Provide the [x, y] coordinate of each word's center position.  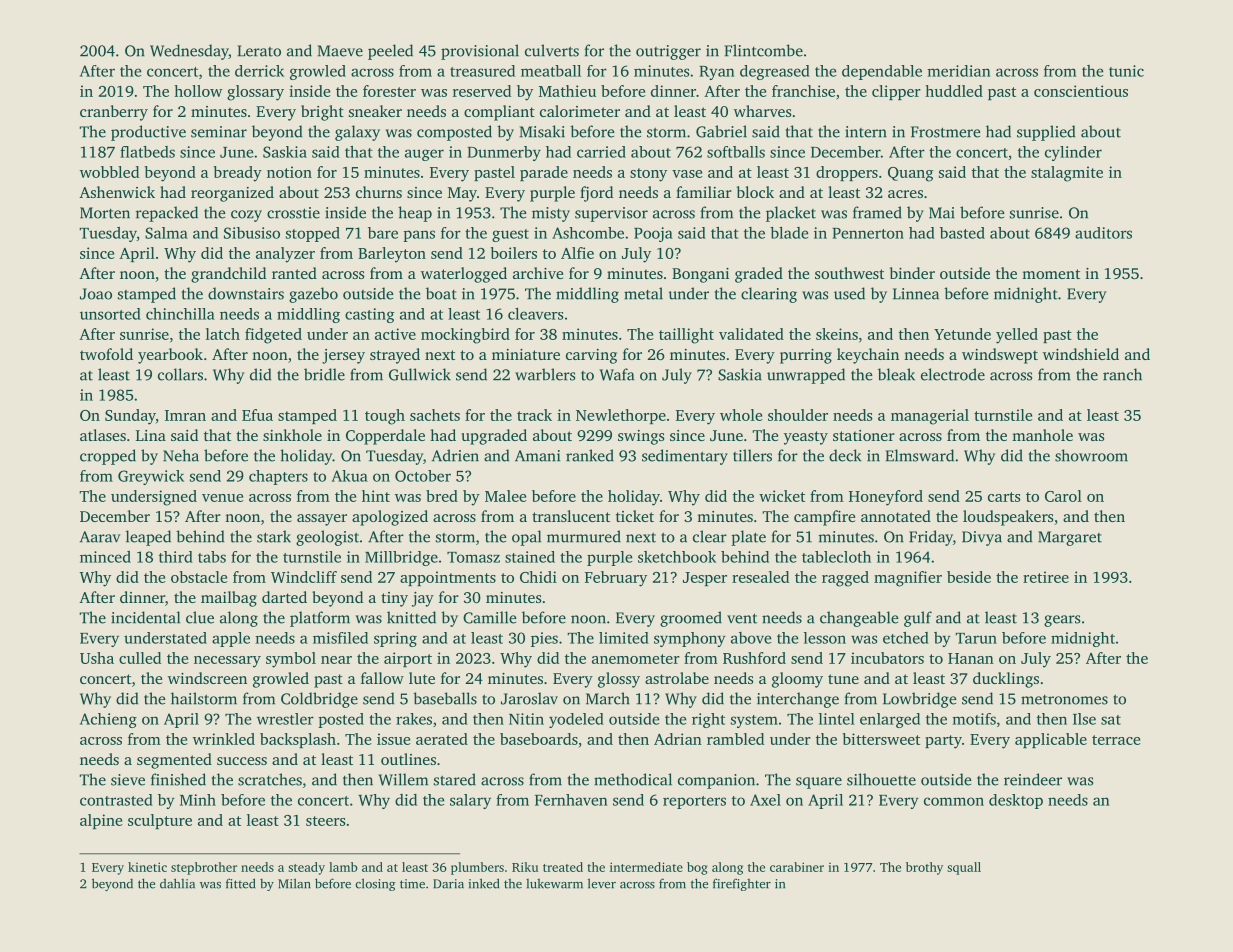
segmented [174, 761]
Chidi [538, 577]
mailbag [229, 599]
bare [383, 233]
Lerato [259, 51]
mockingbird [465, 336]
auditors [1103, 233]
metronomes [1064, 700]
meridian [959, 71]
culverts [552, 50]
